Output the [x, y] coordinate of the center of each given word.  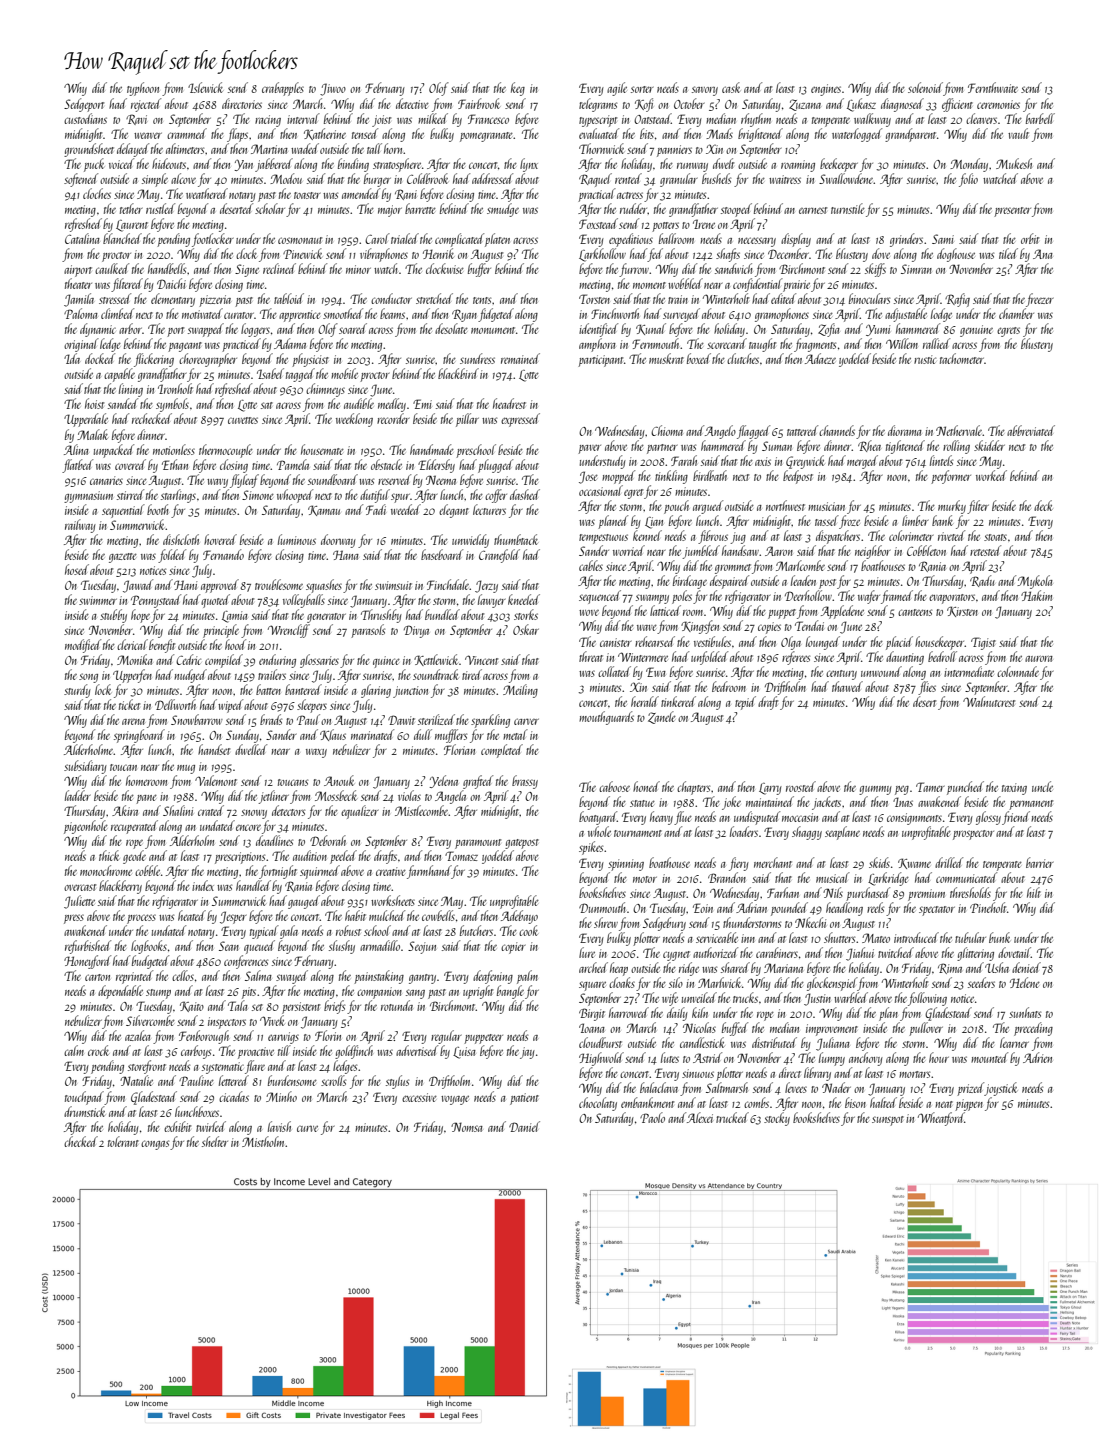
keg [518, 89]
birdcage [690, 582]
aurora [1039, 659]
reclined [279, 268]
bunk [999, 937]
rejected [146, 105]
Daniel [524, 1126]
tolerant [123, 1141]
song [88, 678]
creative [391, 871]
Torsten [594, 299]
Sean [229, 946]
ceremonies [998, 104]
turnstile [848, 208]
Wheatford [941, 1119]
